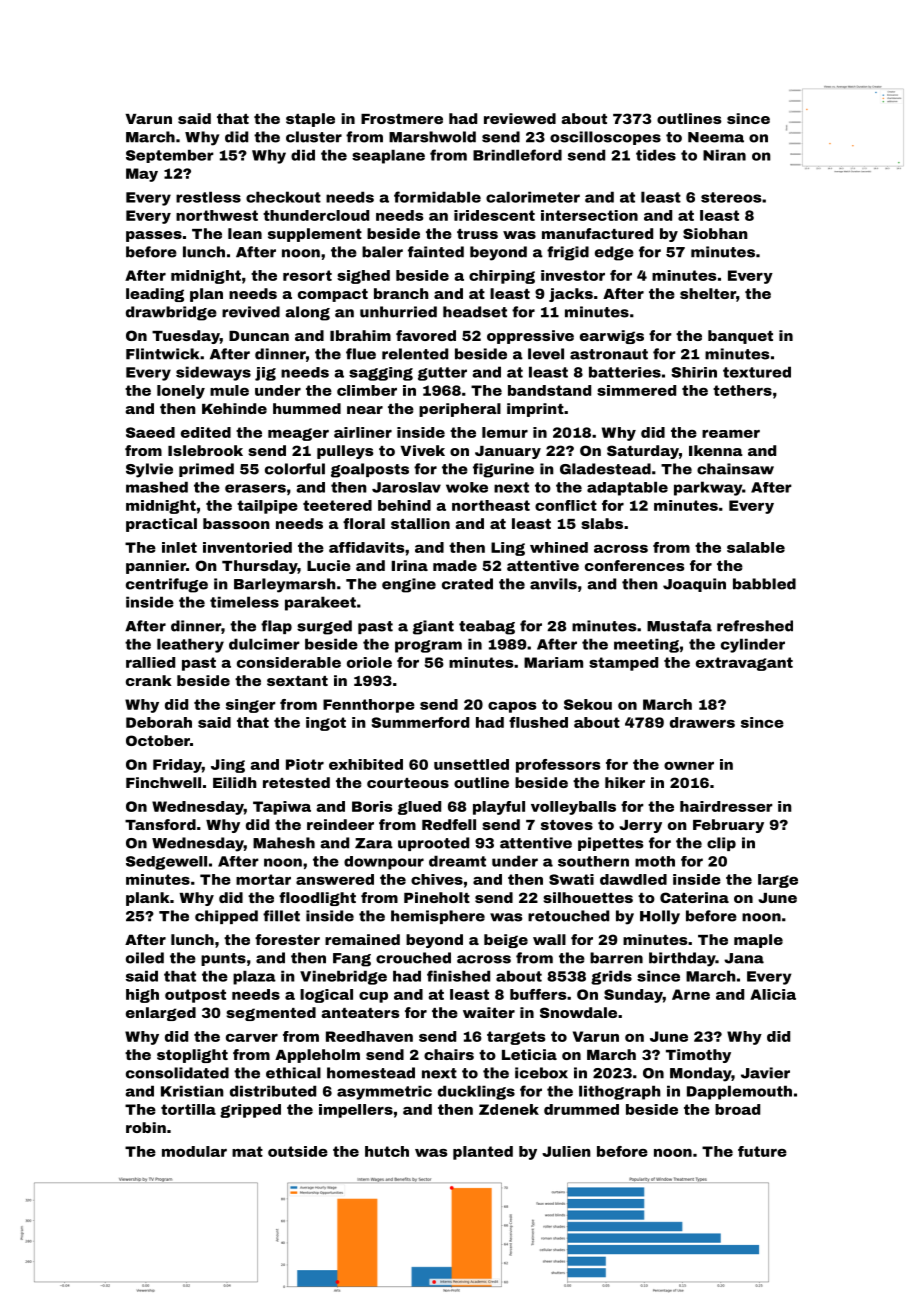 The width and height of the screenshot is (924, 1314). I want to click on hutch, so click(387, 1151).
